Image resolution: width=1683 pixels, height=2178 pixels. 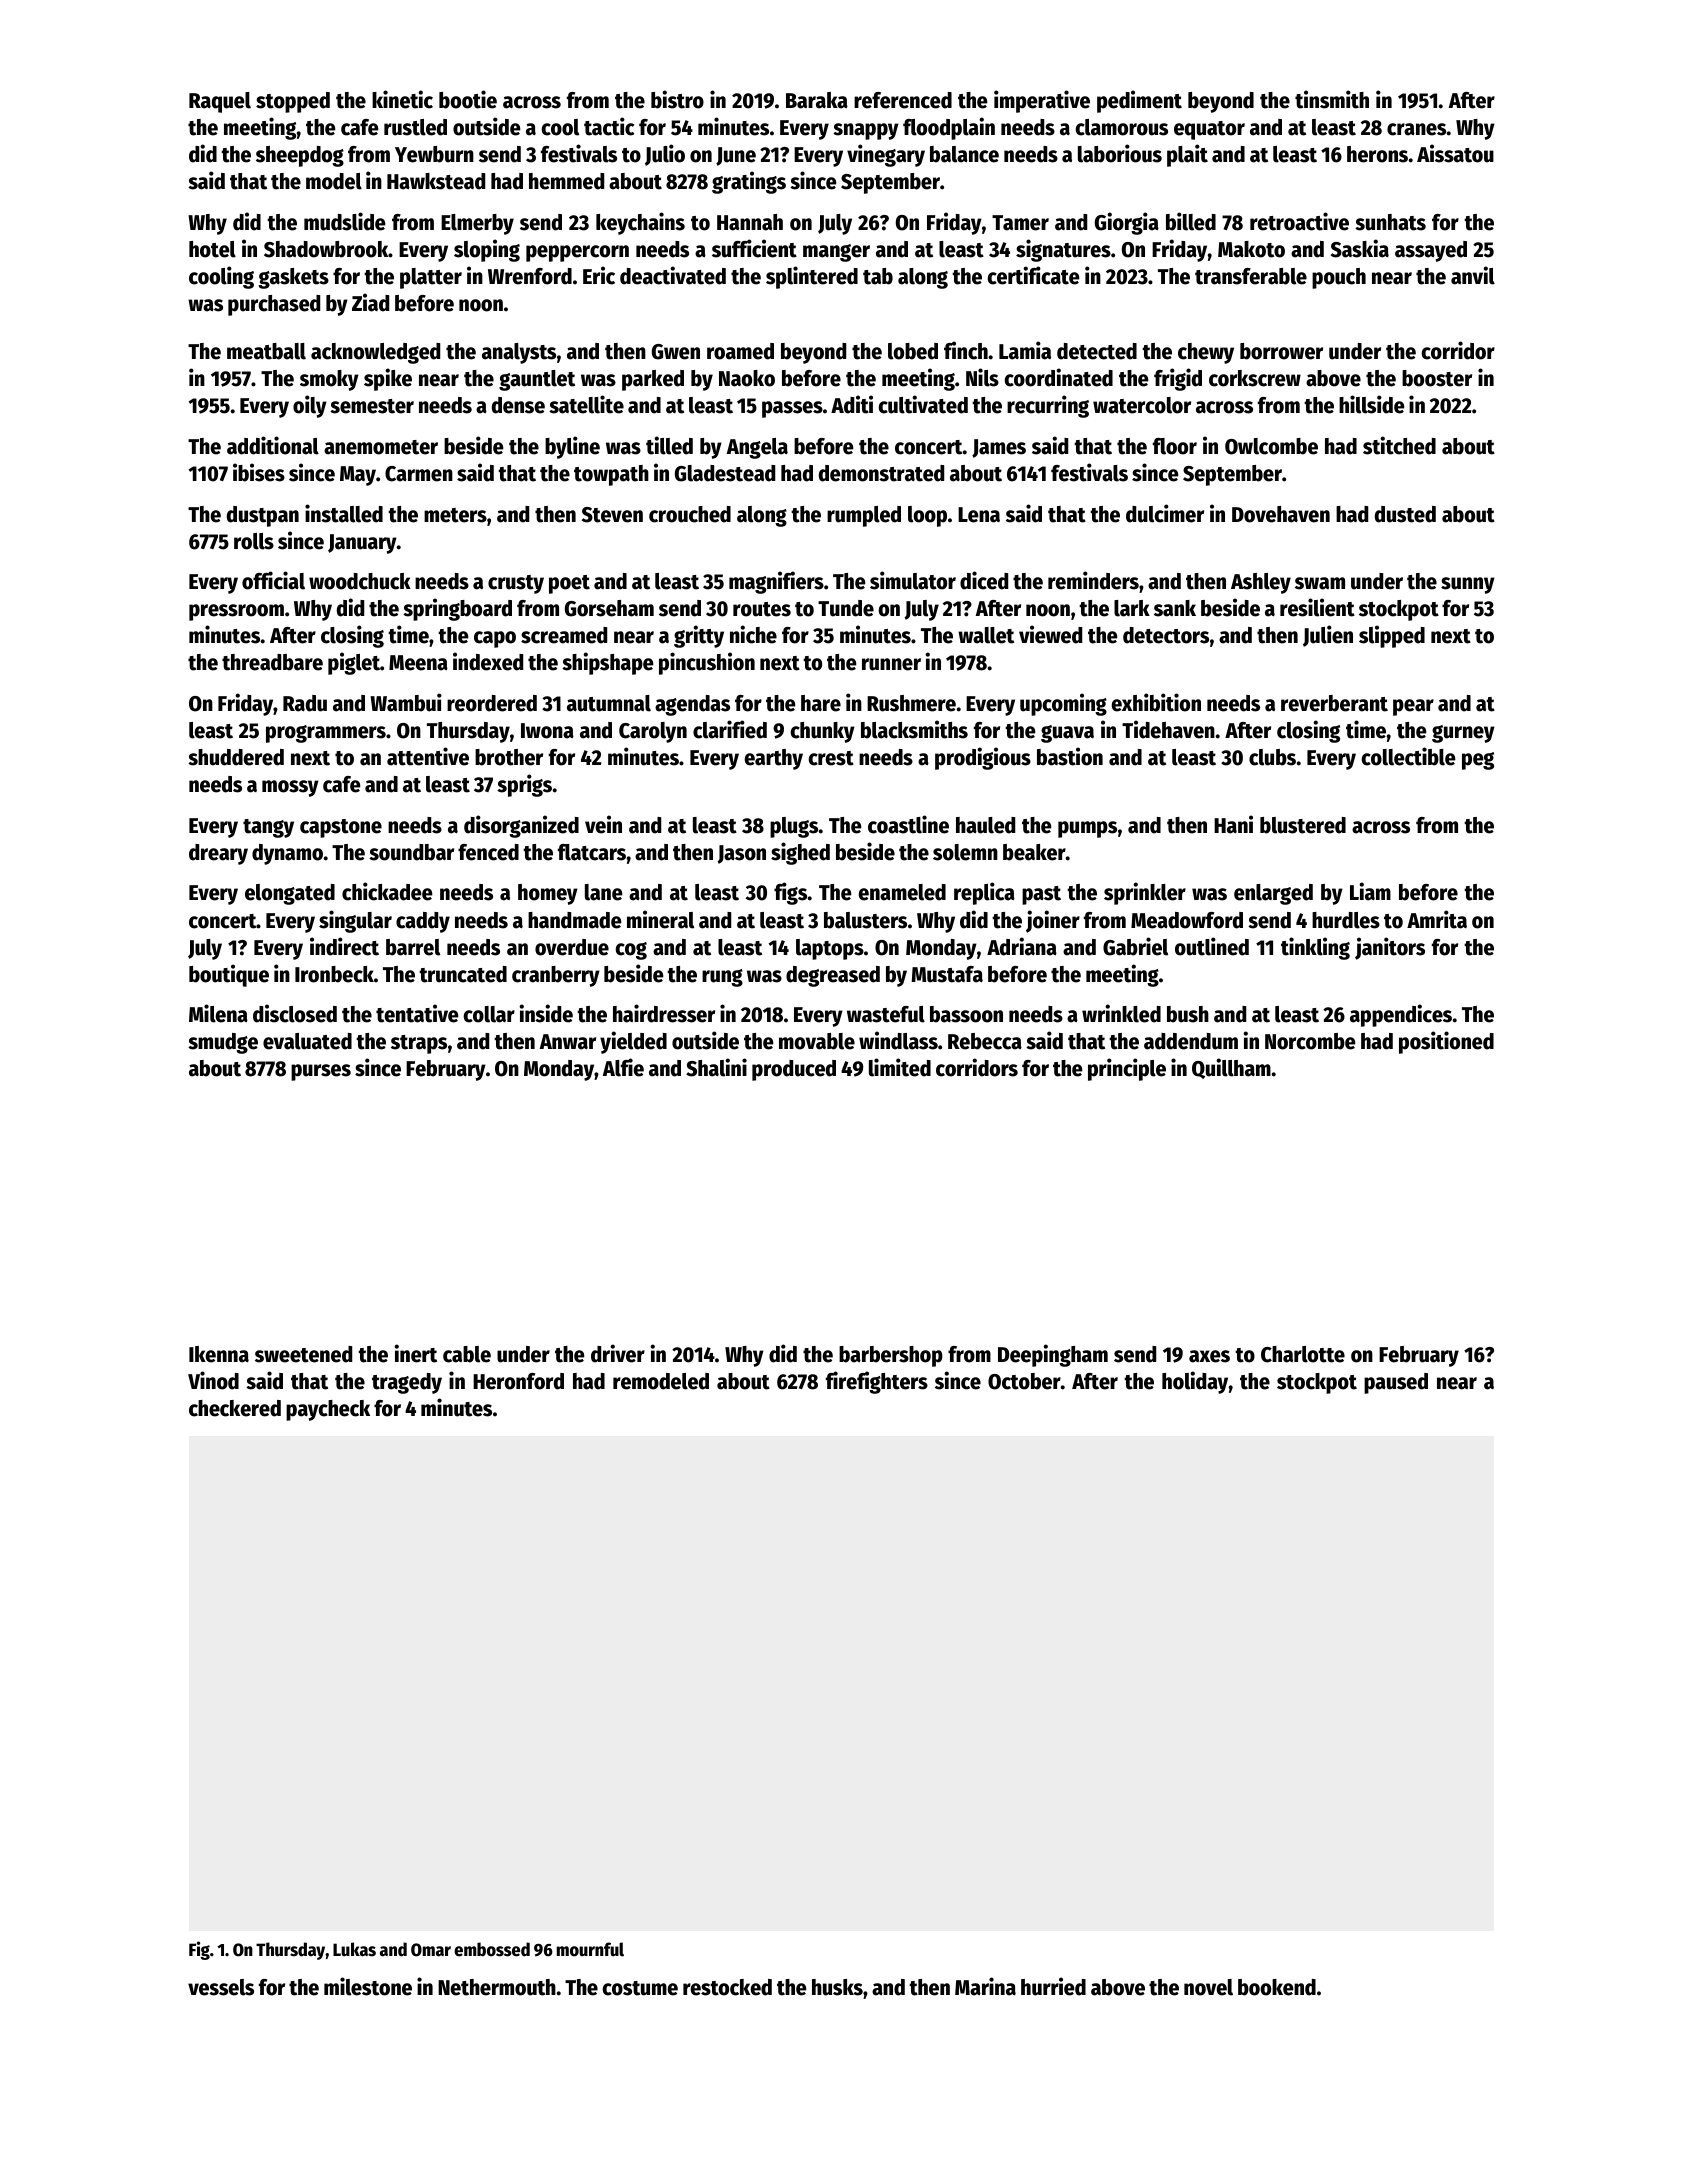 What do you see at coordinates (891, 1356) in the screenshot?
I see `barbershop` at bounding box center [891, 1356].
